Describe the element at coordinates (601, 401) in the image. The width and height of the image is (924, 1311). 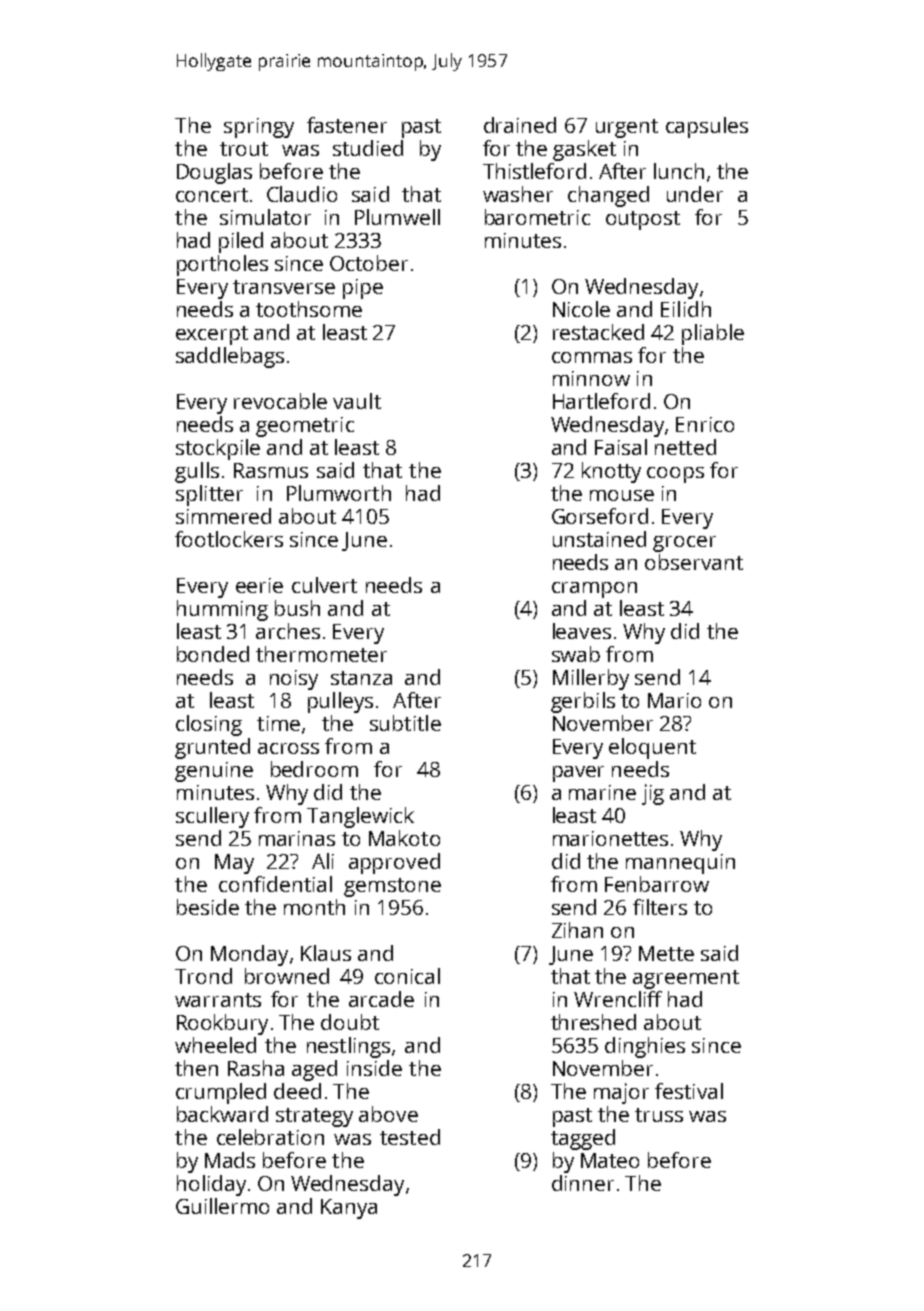
I see `Hartleford` at that location.
